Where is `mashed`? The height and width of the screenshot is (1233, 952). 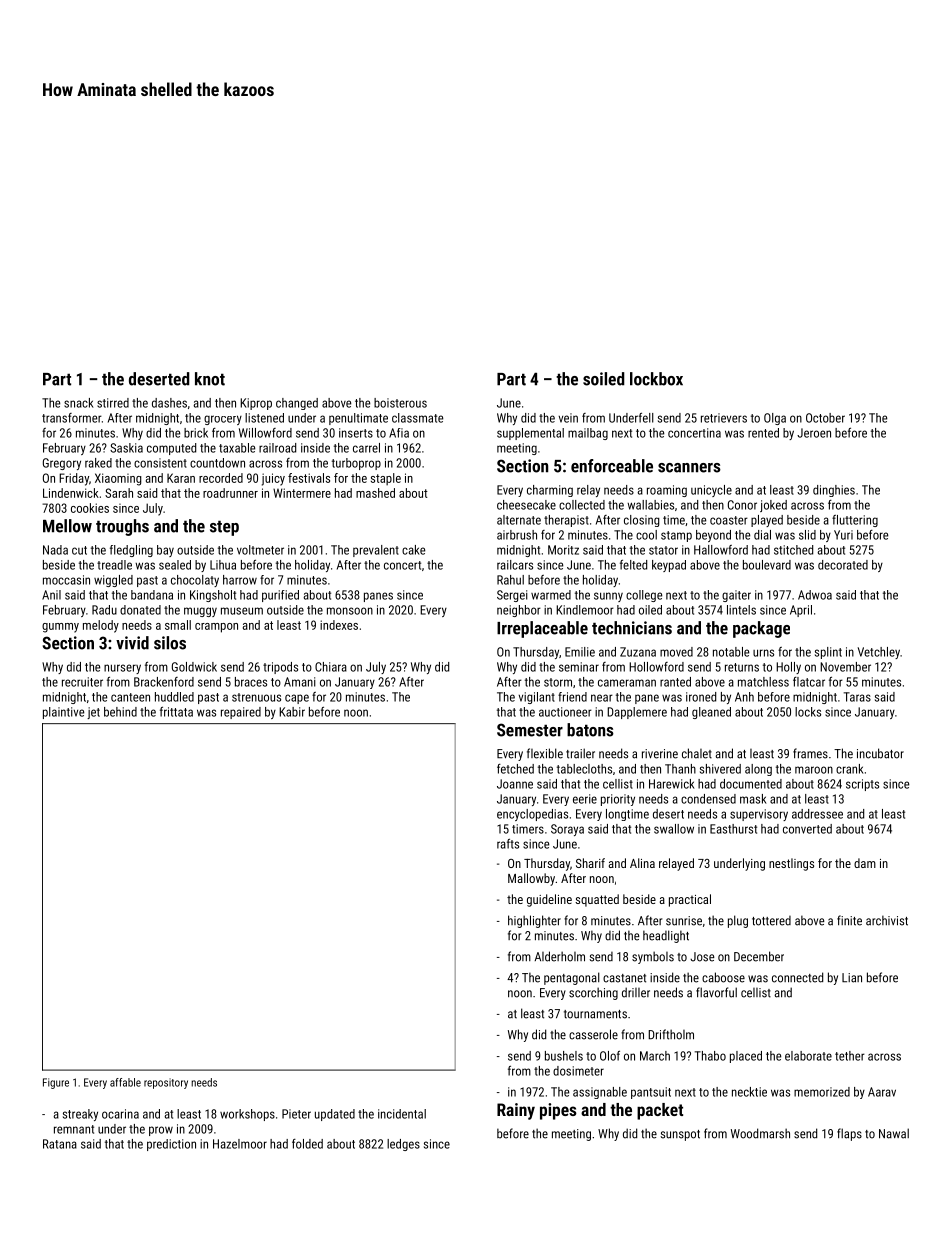
mashed is located at coordinates (375, 493).
